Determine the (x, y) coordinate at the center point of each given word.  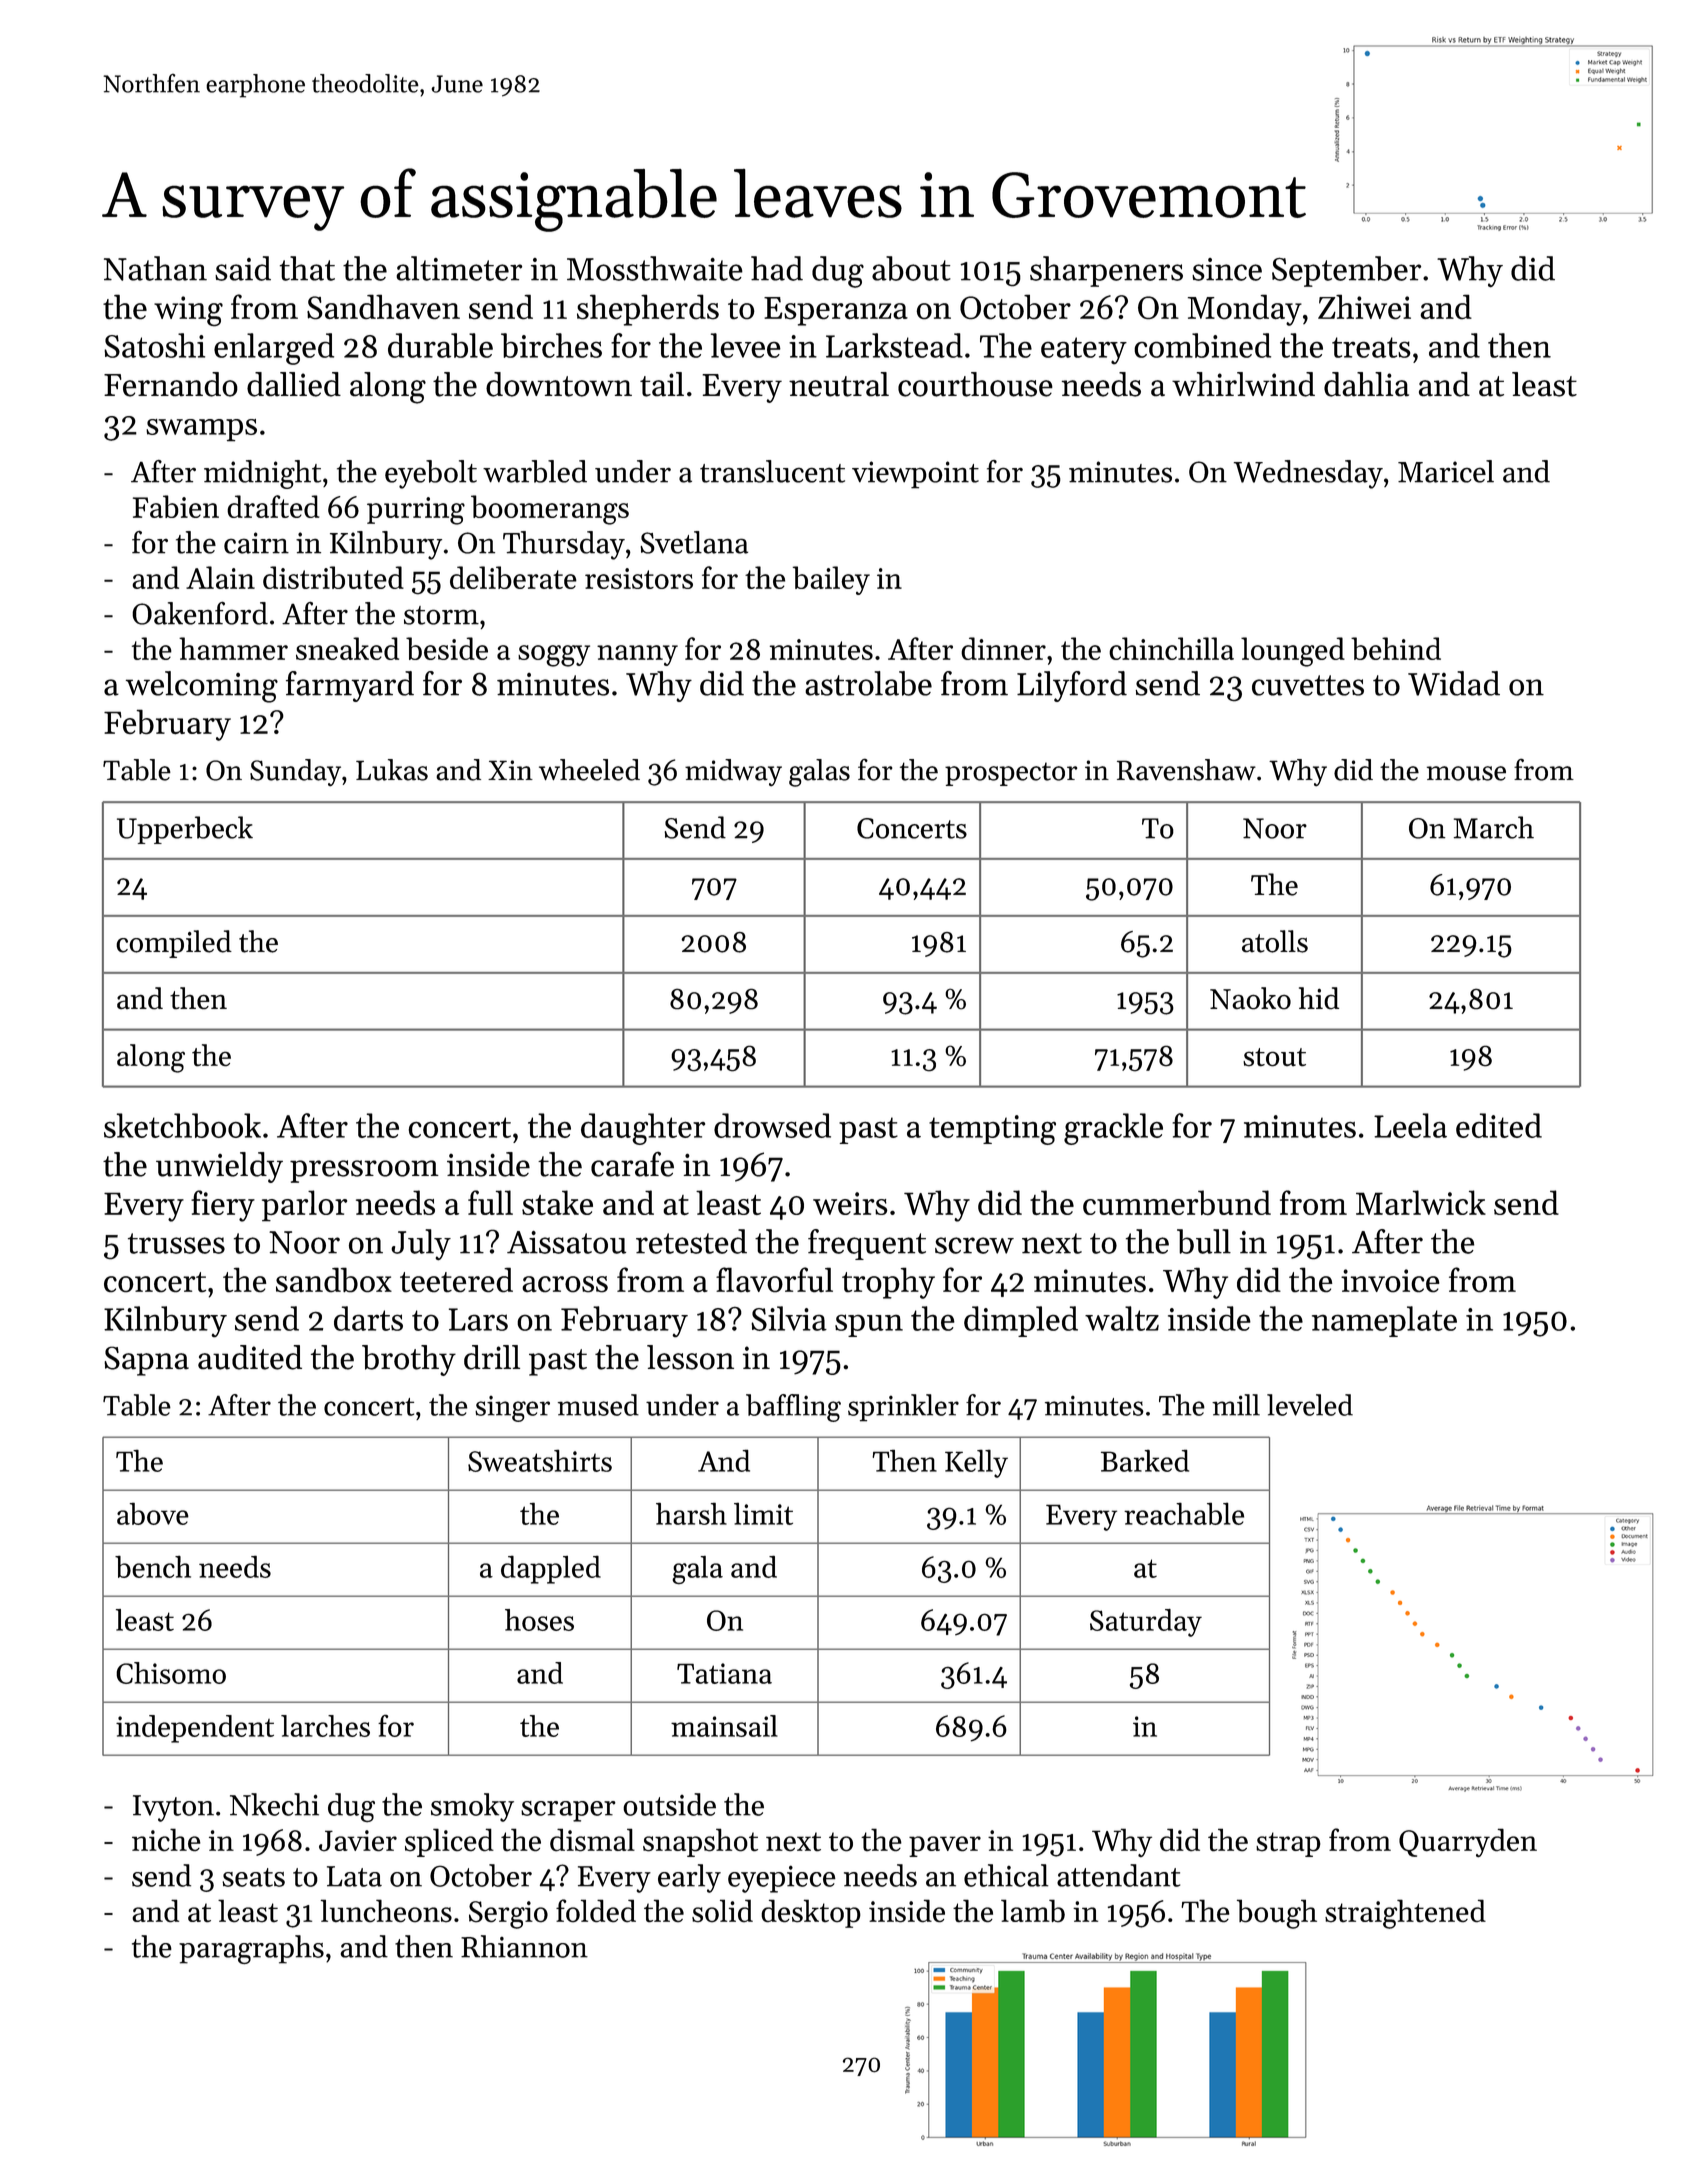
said (243, 268)
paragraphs (251, 1949)
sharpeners (1106, 271)
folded (596, 1911)
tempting (992, 1130)
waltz (1122, 1318)
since (1227, 269)
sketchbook (182, 1125)
